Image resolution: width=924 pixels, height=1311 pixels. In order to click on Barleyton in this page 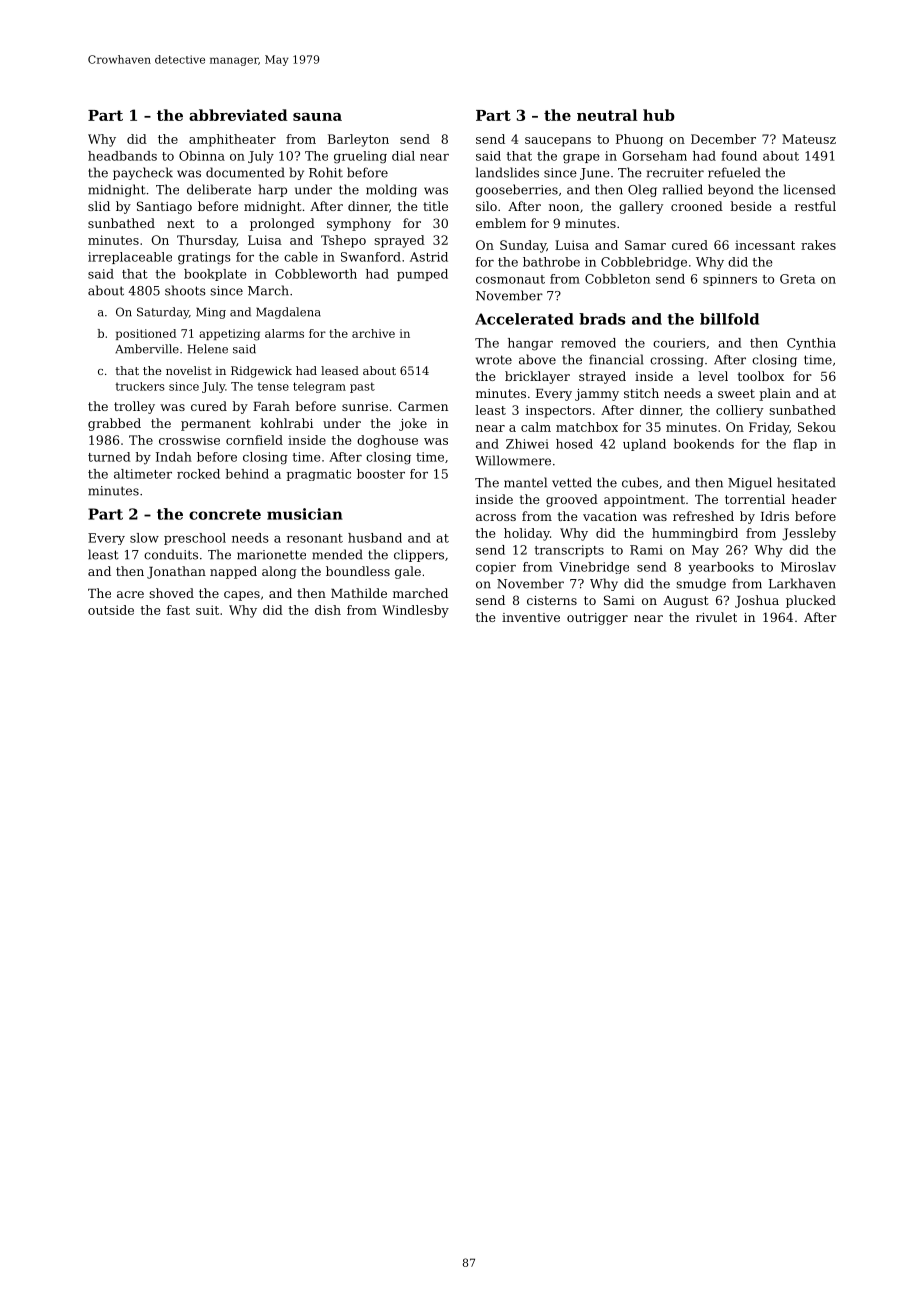, I will do `click(358, 140)`.
